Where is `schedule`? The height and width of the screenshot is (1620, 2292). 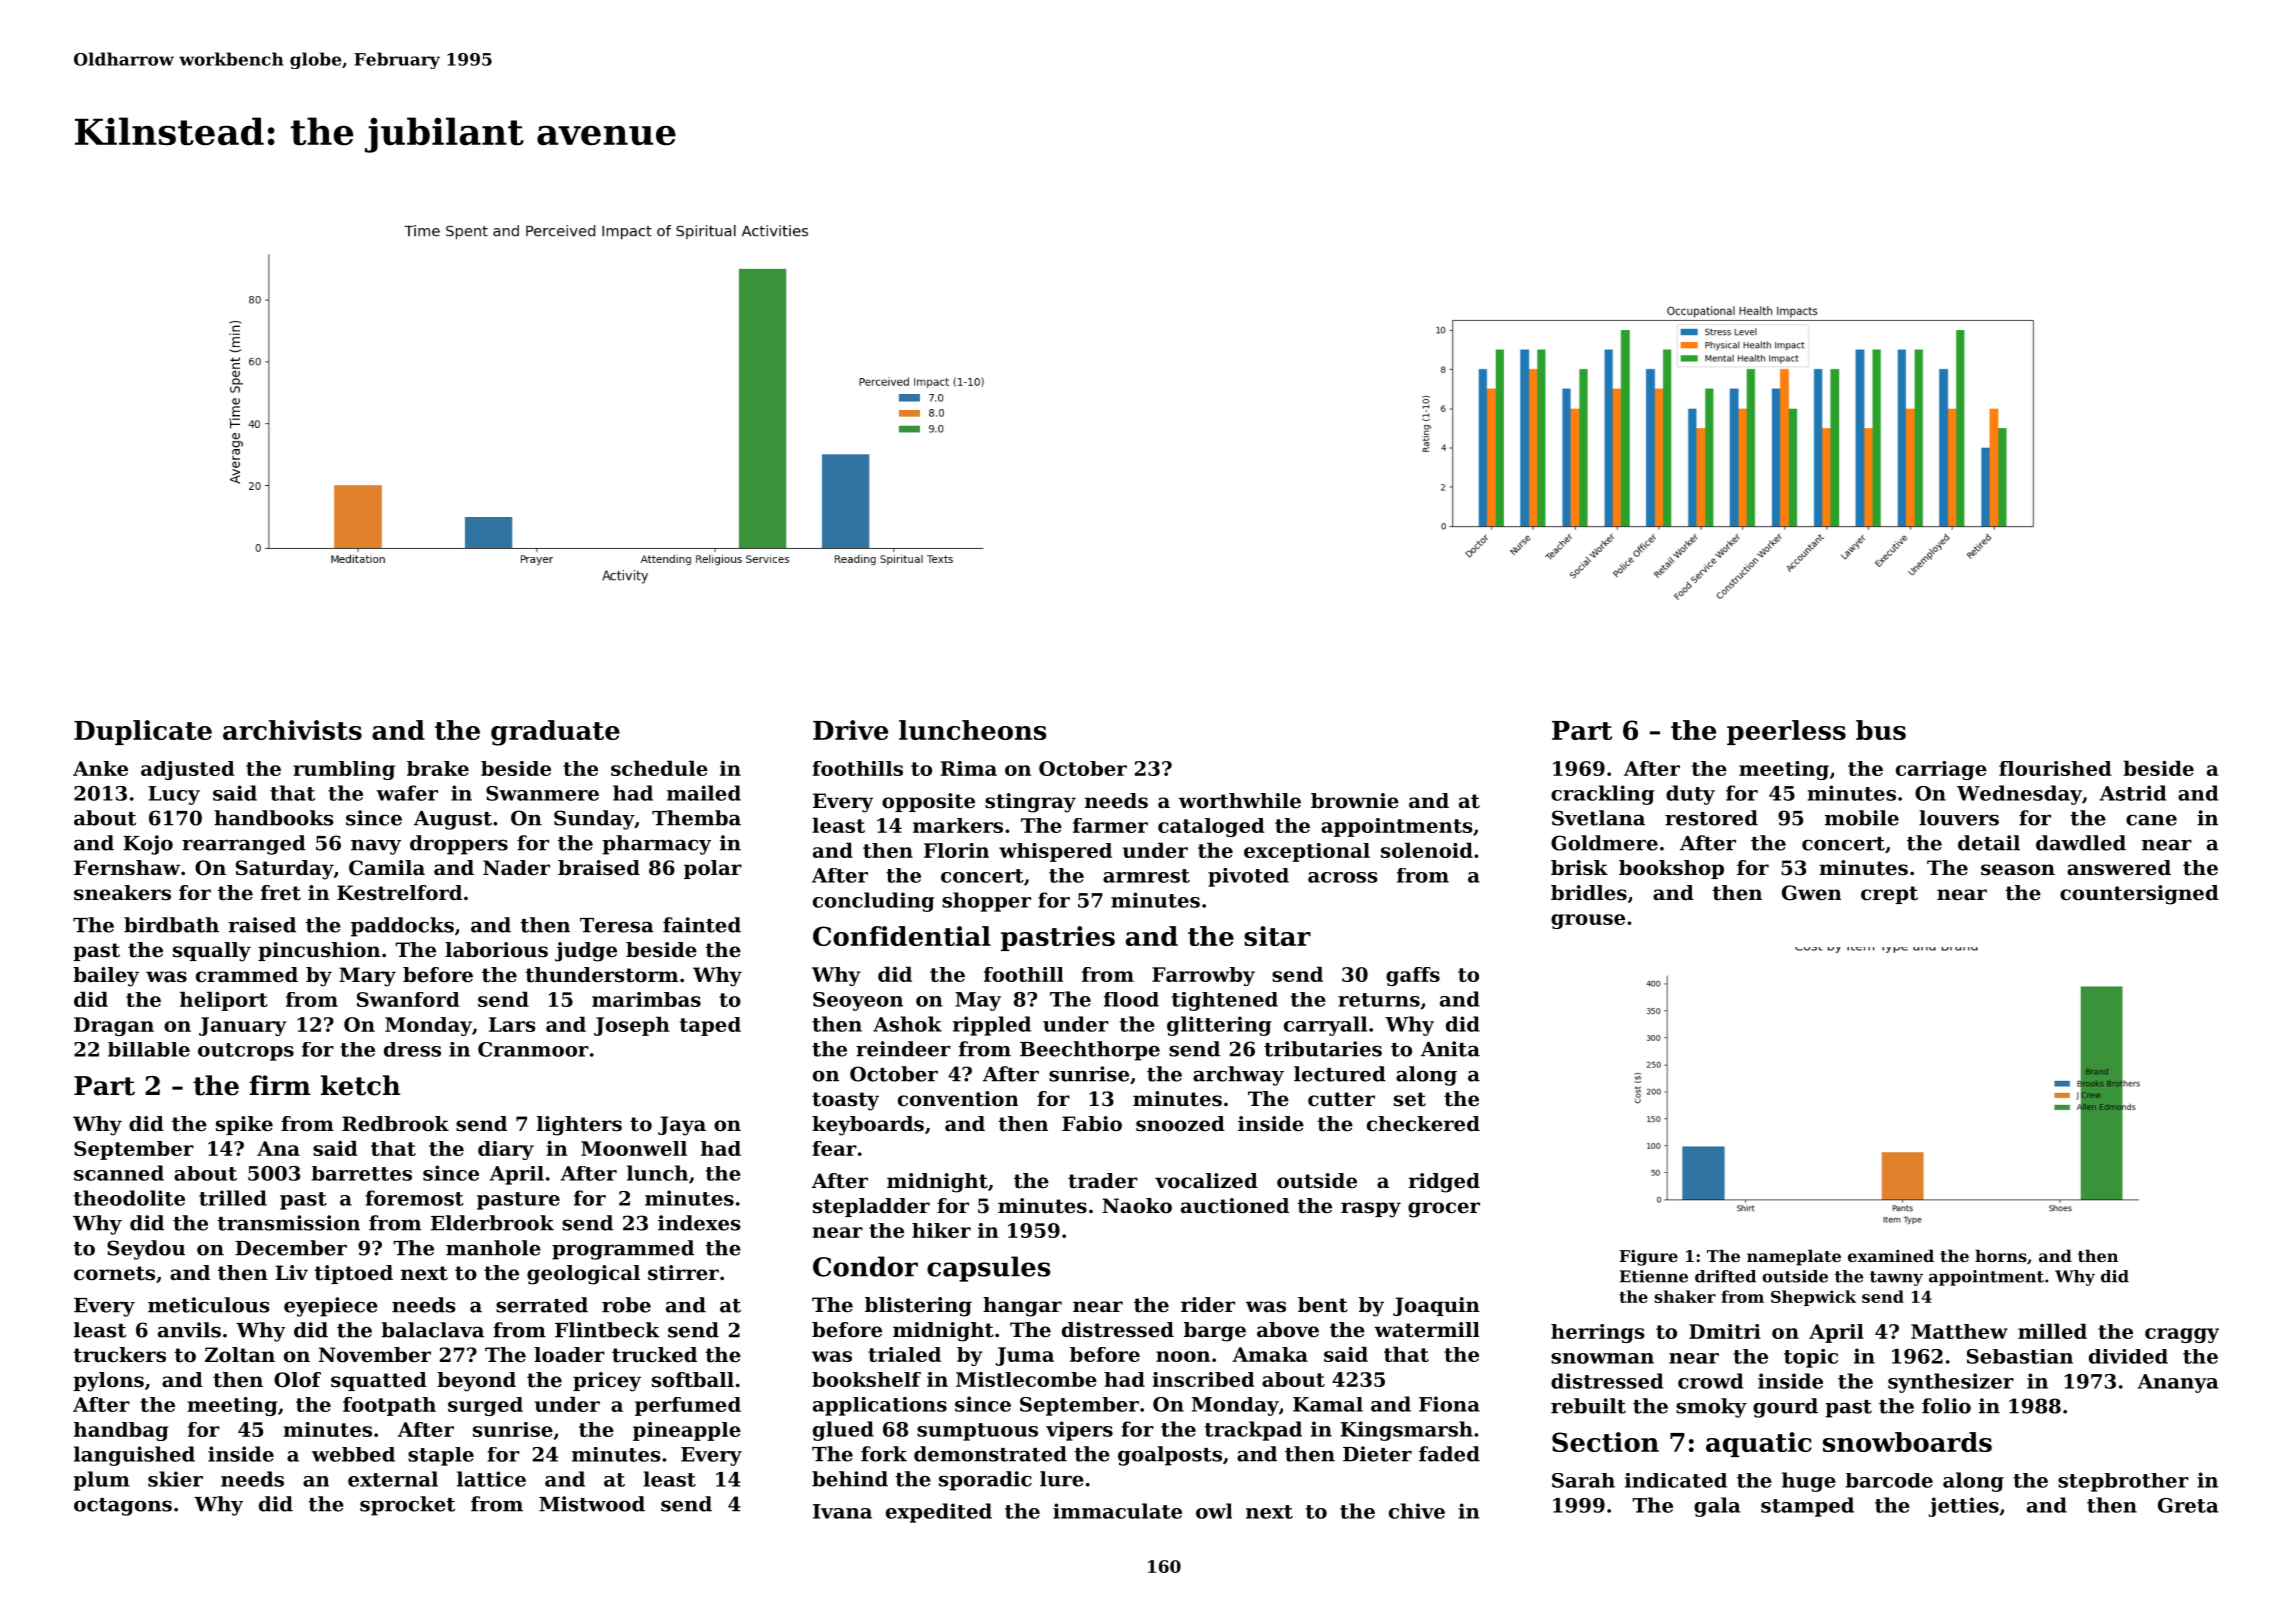 schedule is located at coordinates (659, 768).
